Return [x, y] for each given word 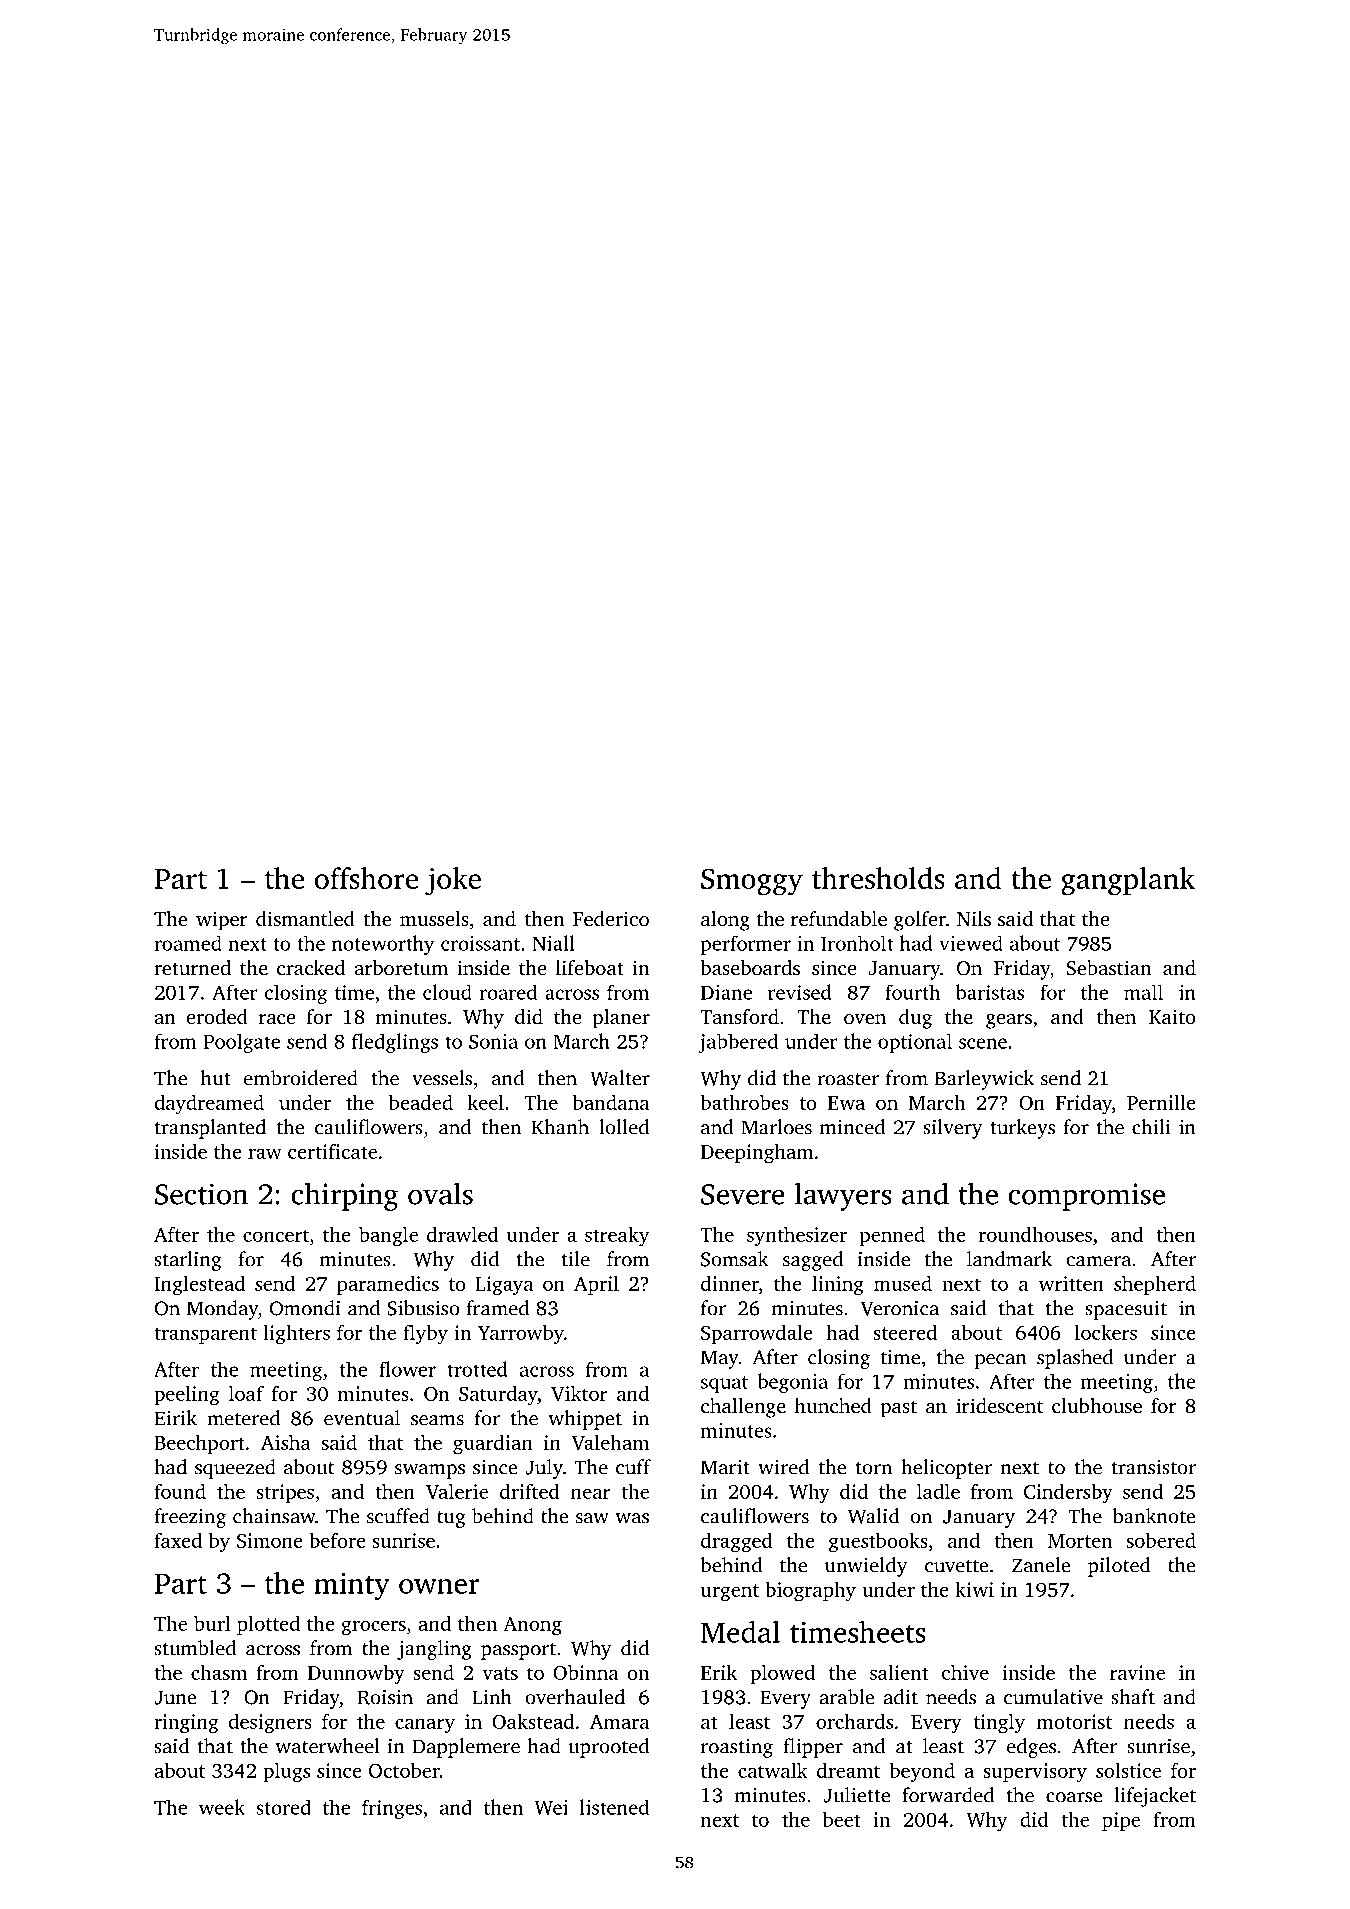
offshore [366, 878]
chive [965, 1672]
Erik [719, 1672]
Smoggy [752, 882]
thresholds [878, 878]
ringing [186, 1724]
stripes [285, 1493]
